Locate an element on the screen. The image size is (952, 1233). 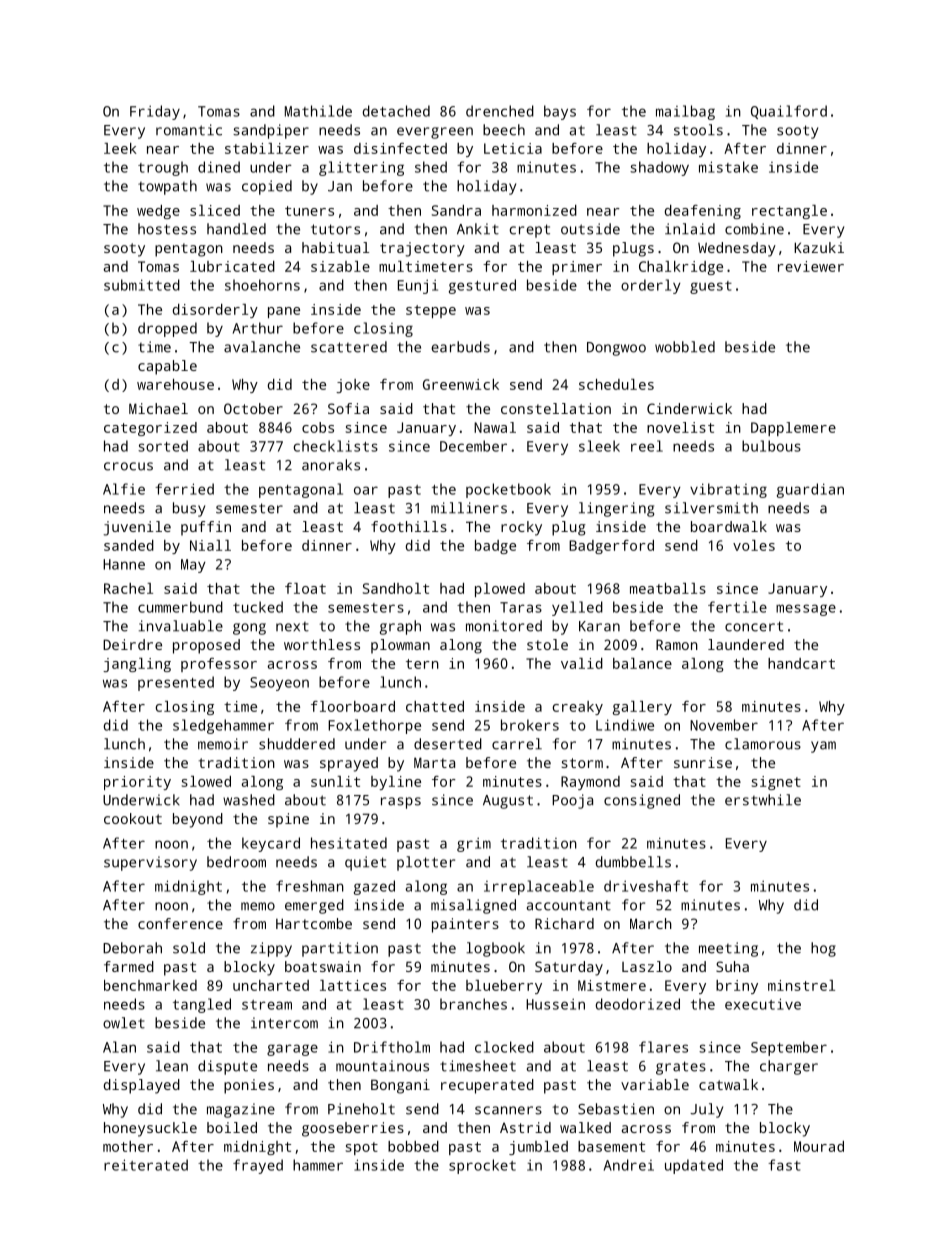
Friday is located at coordinates (155, 112).
